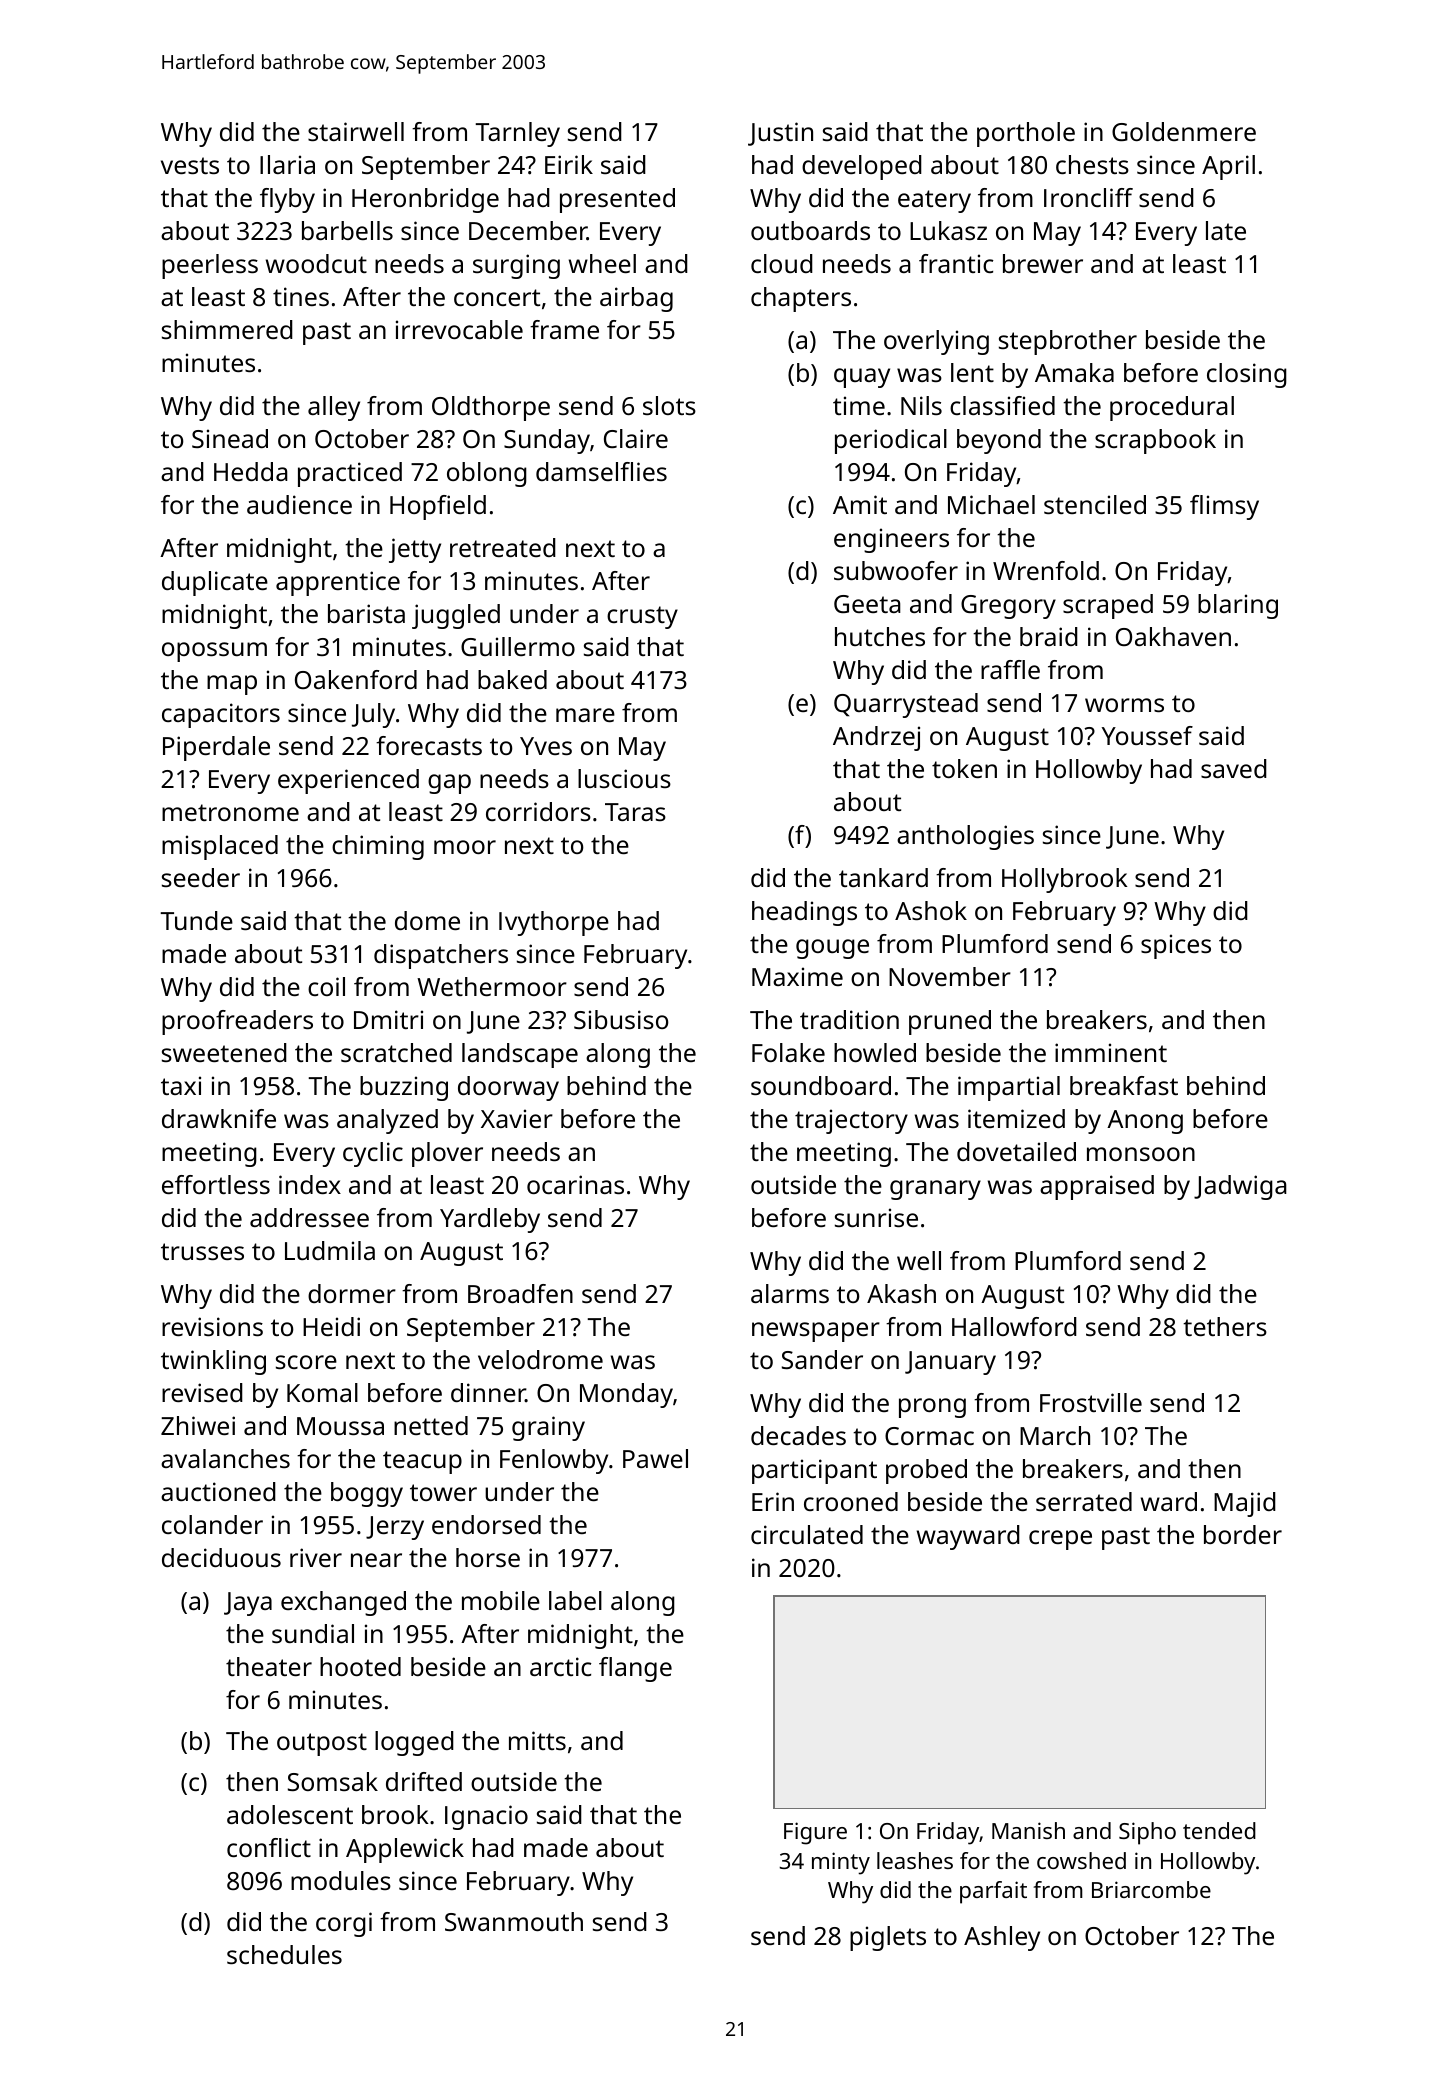  I want to click on headings, so click(804, 913).
